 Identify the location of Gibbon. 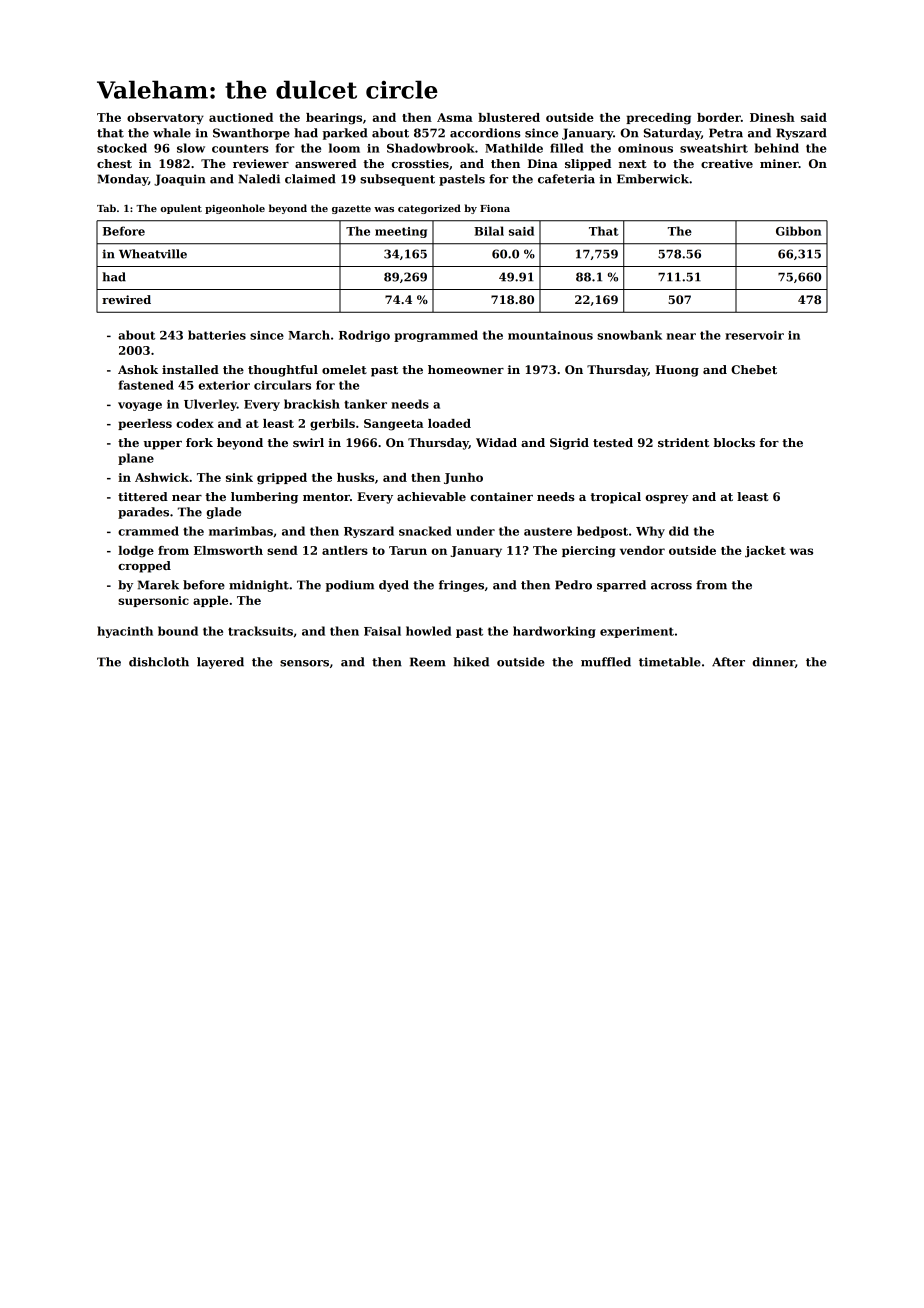
(798, 231).
